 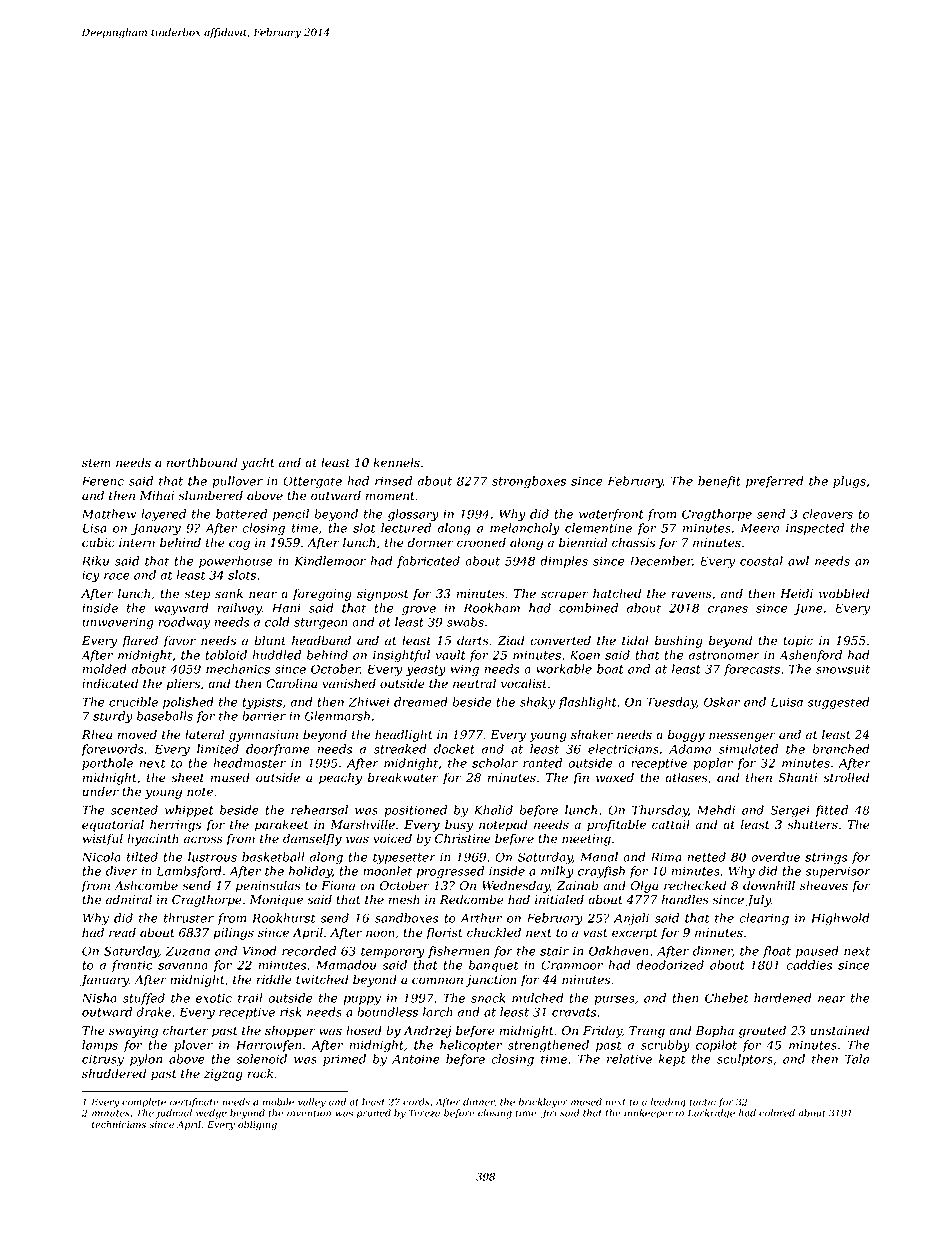 I want to click on technicians, so click(x=119, y=1124).
